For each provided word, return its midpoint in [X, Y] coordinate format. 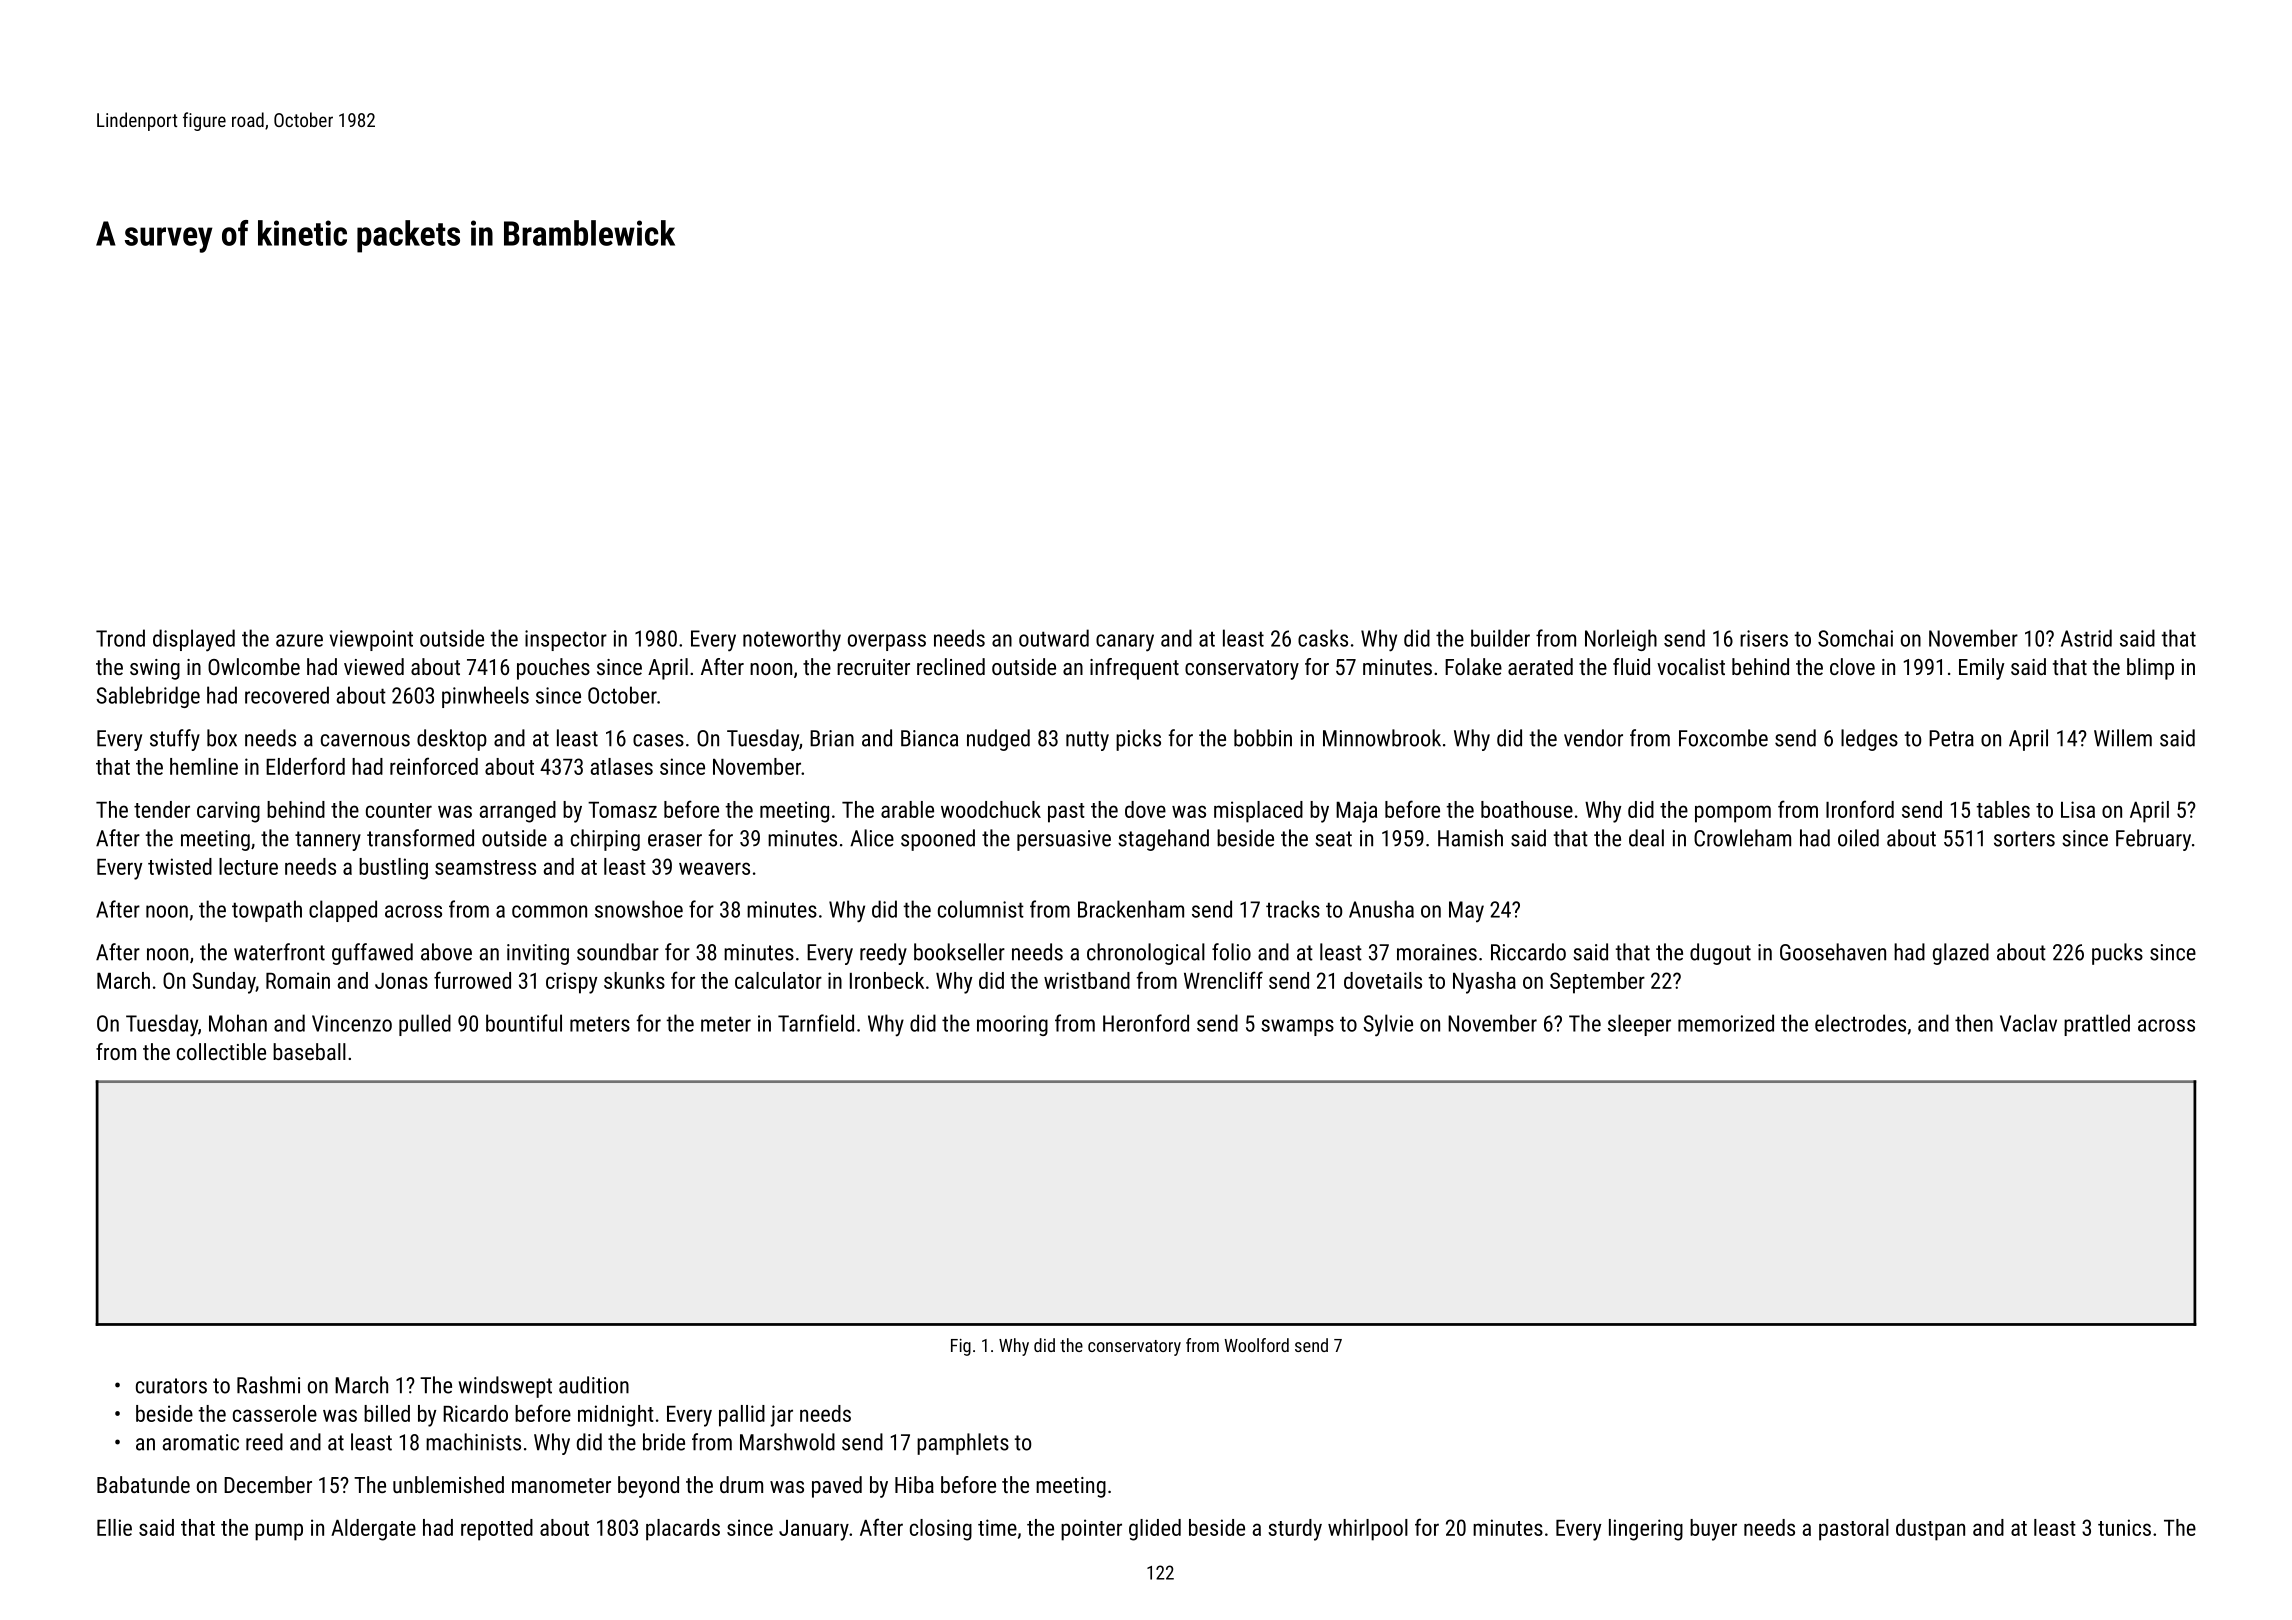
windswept [505, 1387]
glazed [1961, 954]
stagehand [1163, 840]
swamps [1297, 1027]
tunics [2124, 1527]
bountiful [524, 1023]
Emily [1981, 669]
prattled [2097, 1025]
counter [399, 810]
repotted [497, 1530]
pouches [553, 669]
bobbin [1263, 738]
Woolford [1257, 1345]
